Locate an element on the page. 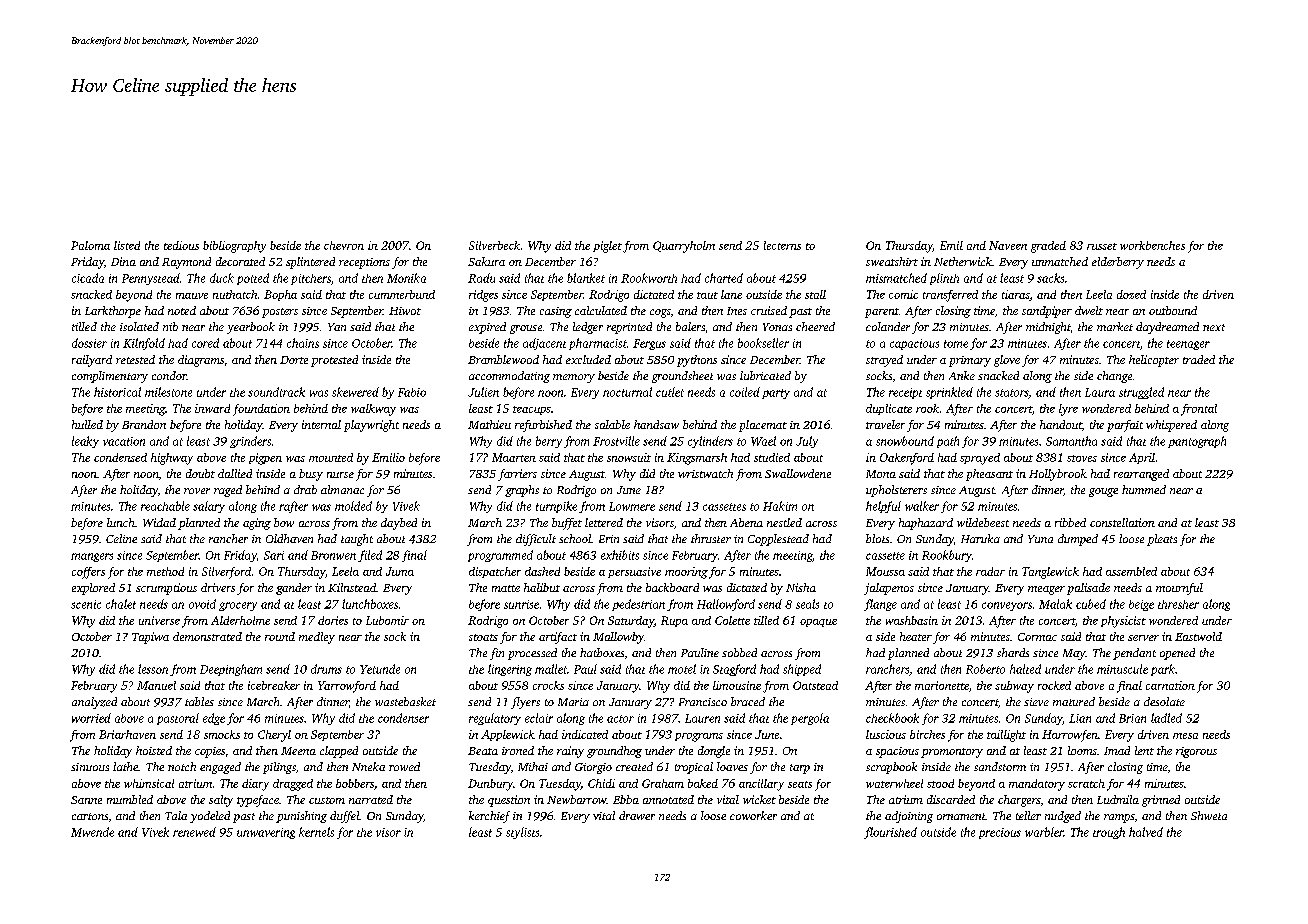  Briarhaven is located at coordinates (127, 734).
